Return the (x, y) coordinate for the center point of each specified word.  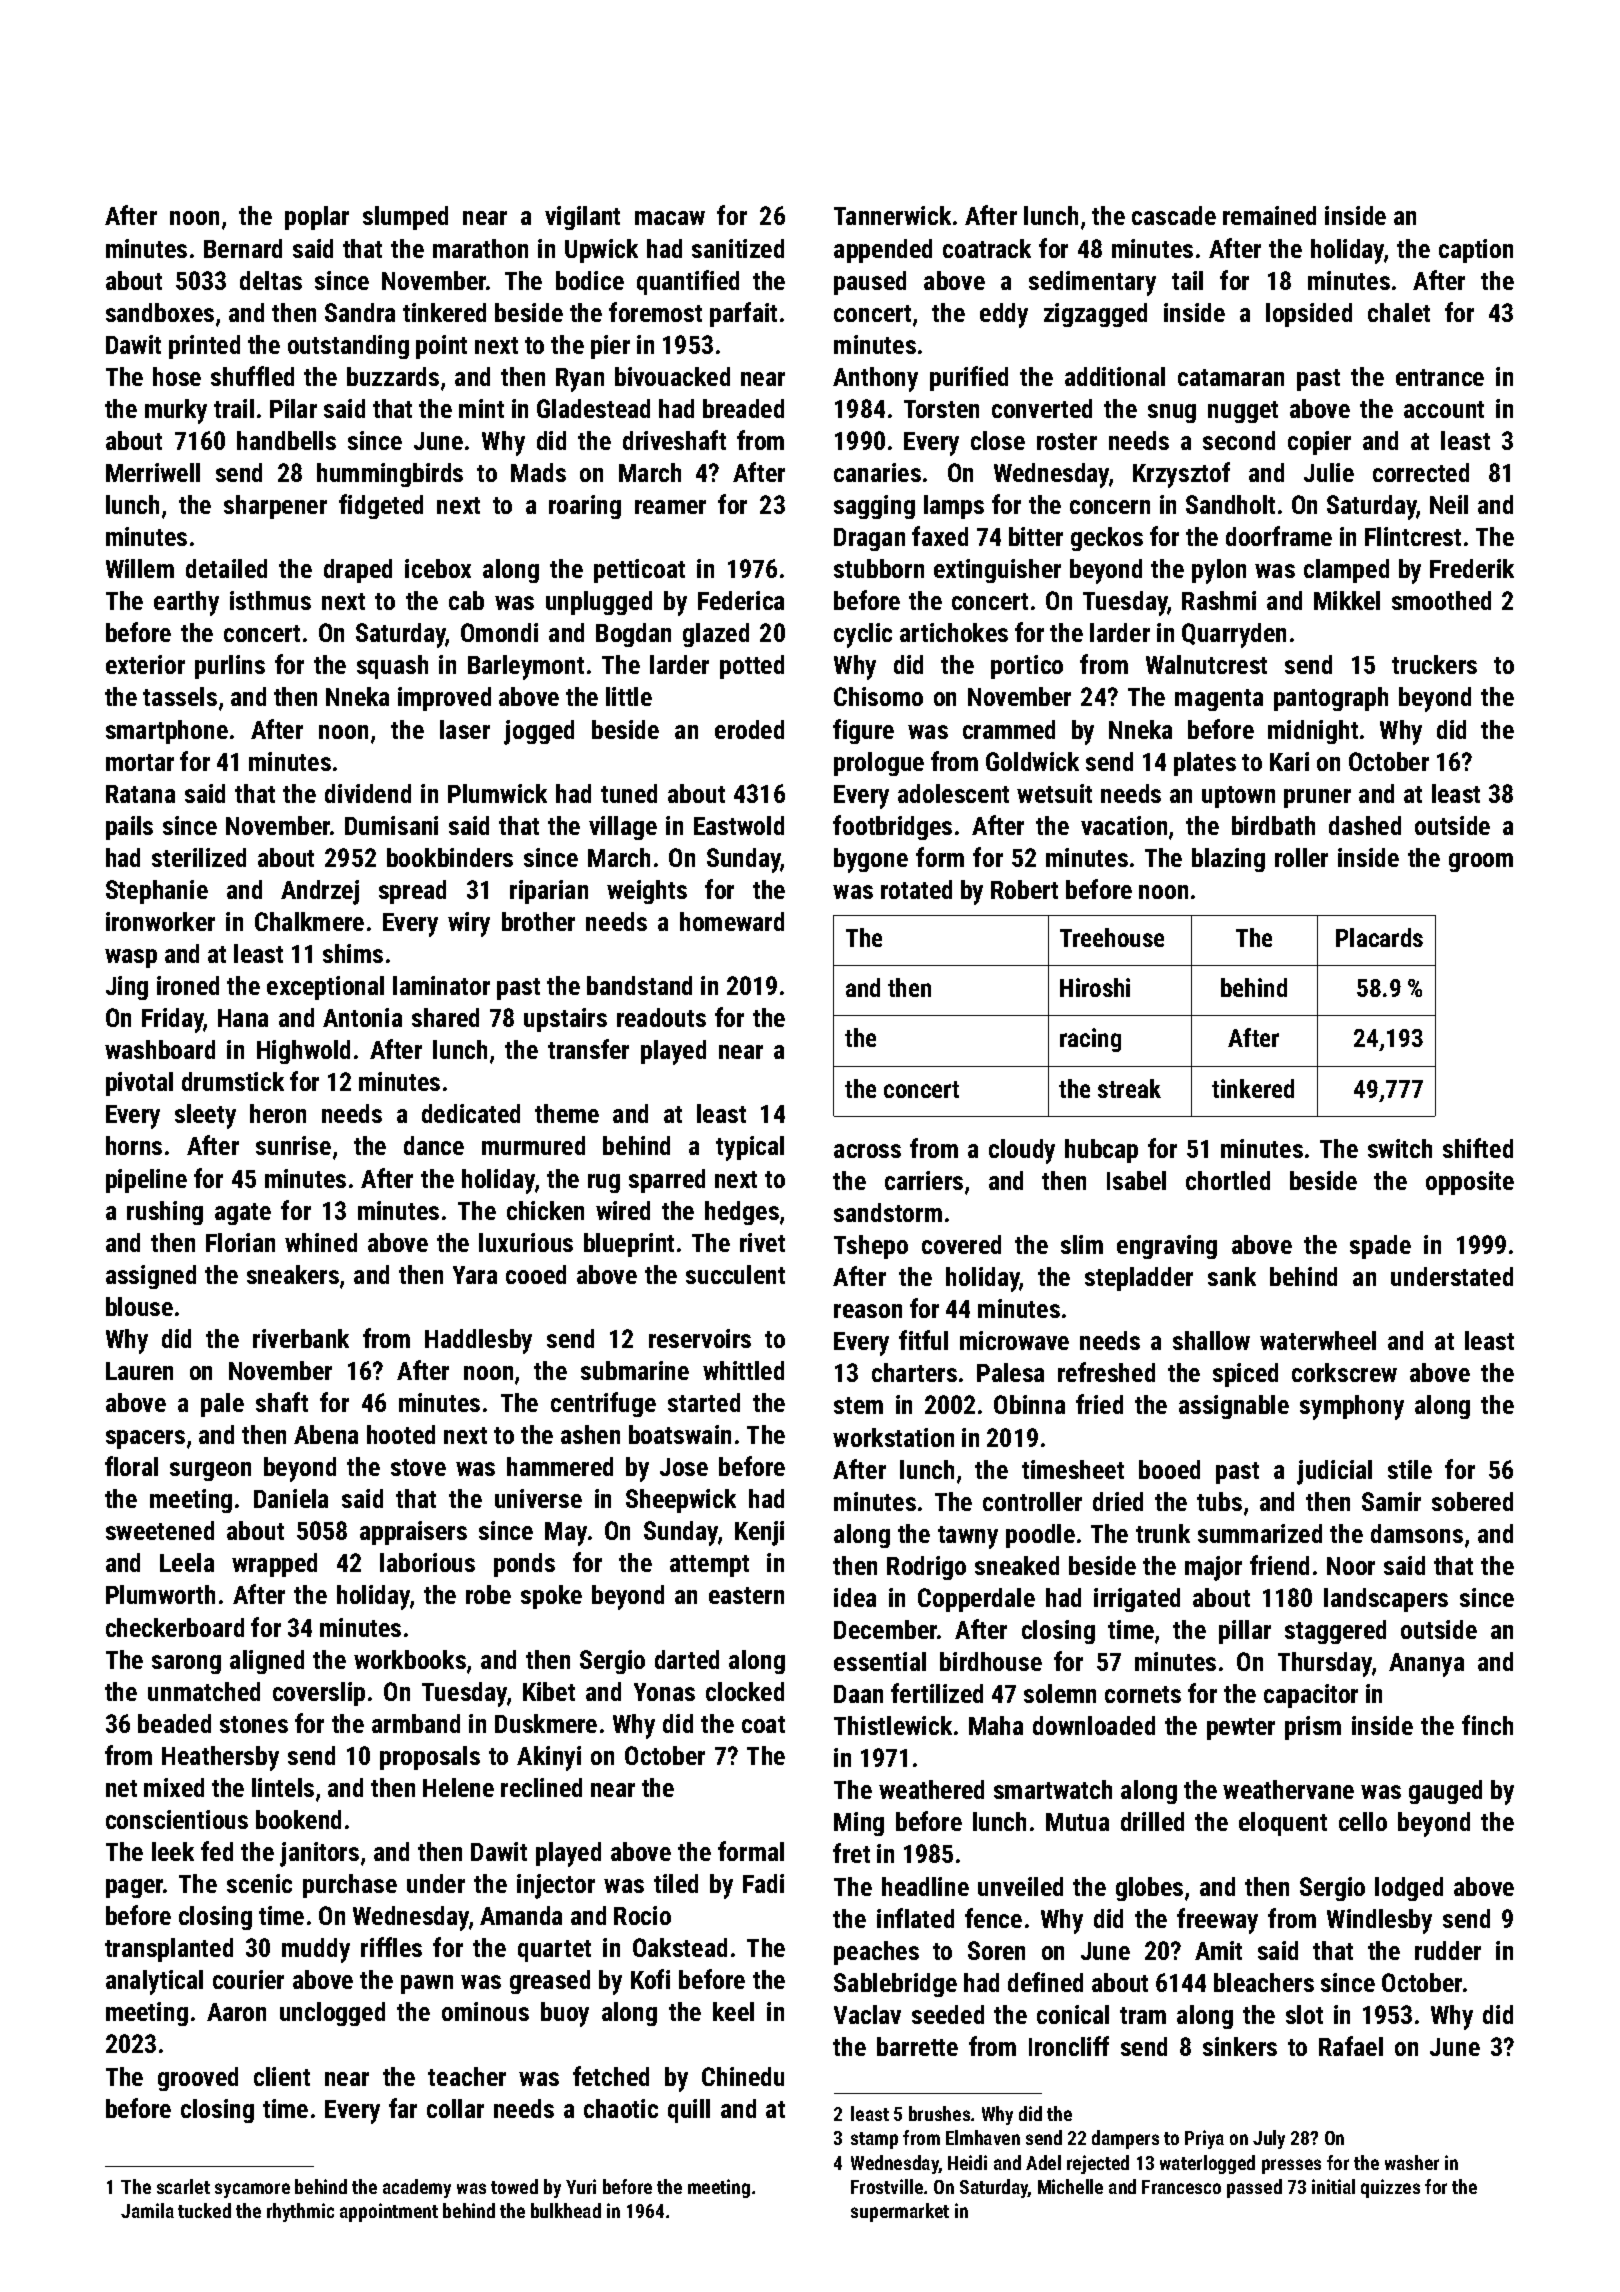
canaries (877, 472)
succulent (735, 1274)
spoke (551, 1597)
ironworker (160, 921)
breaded (743, 408)
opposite (1470, 1183)
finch (1487, 1725)
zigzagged (1095, 315)
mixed (174, 1787)
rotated (916, 889)
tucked (204, 2210)
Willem (140, 568)
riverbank (301, 1338)
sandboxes (160, 312)
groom (1481, 862)
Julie (1329, 472)
